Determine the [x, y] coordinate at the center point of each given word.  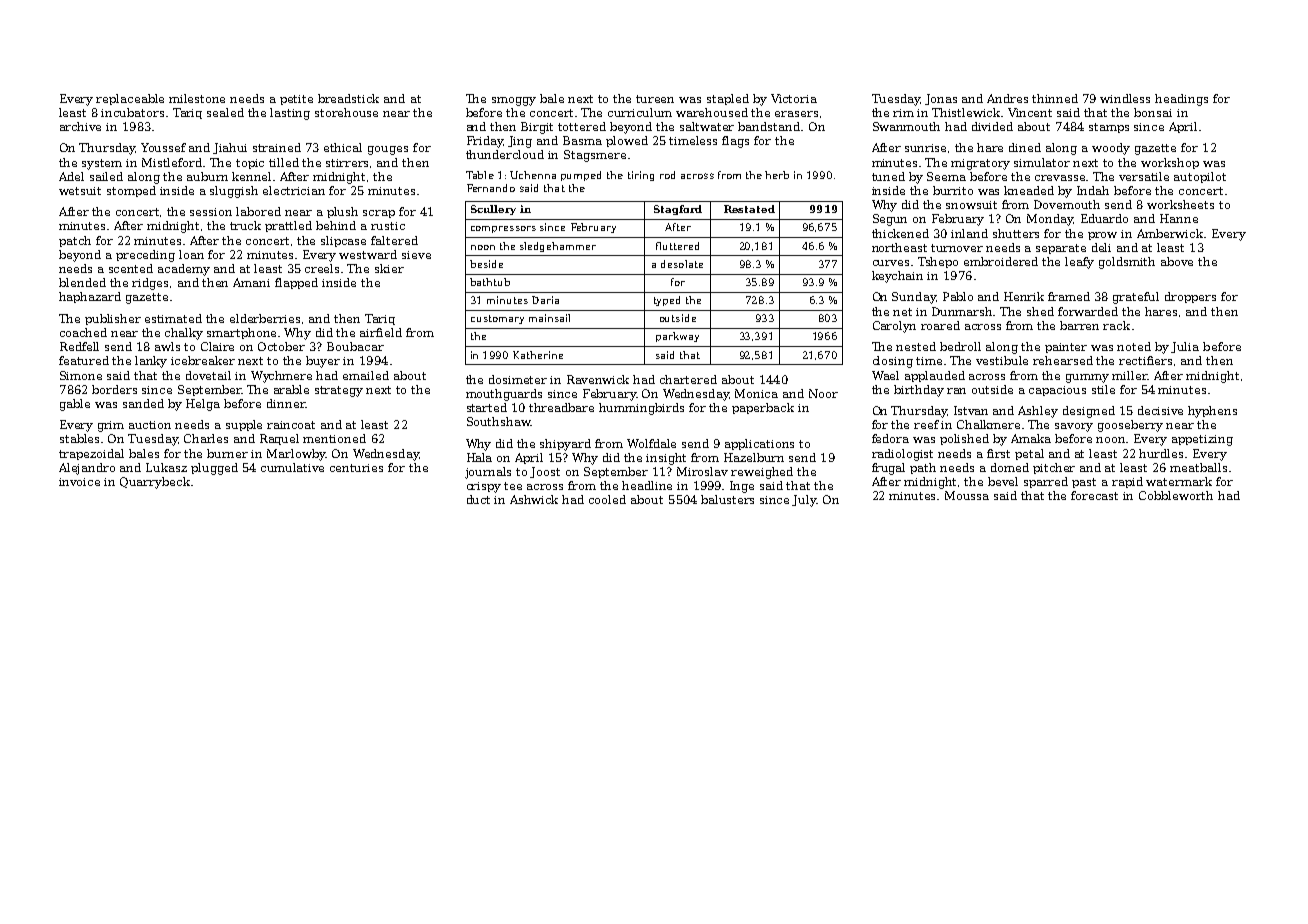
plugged [214, 469]
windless [1125, 98]
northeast [899, 247]
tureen [655, 99]
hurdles [1161, 453]
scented [131, 268]
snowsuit [971, 205]
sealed [225, 112]
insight [666, 459]
